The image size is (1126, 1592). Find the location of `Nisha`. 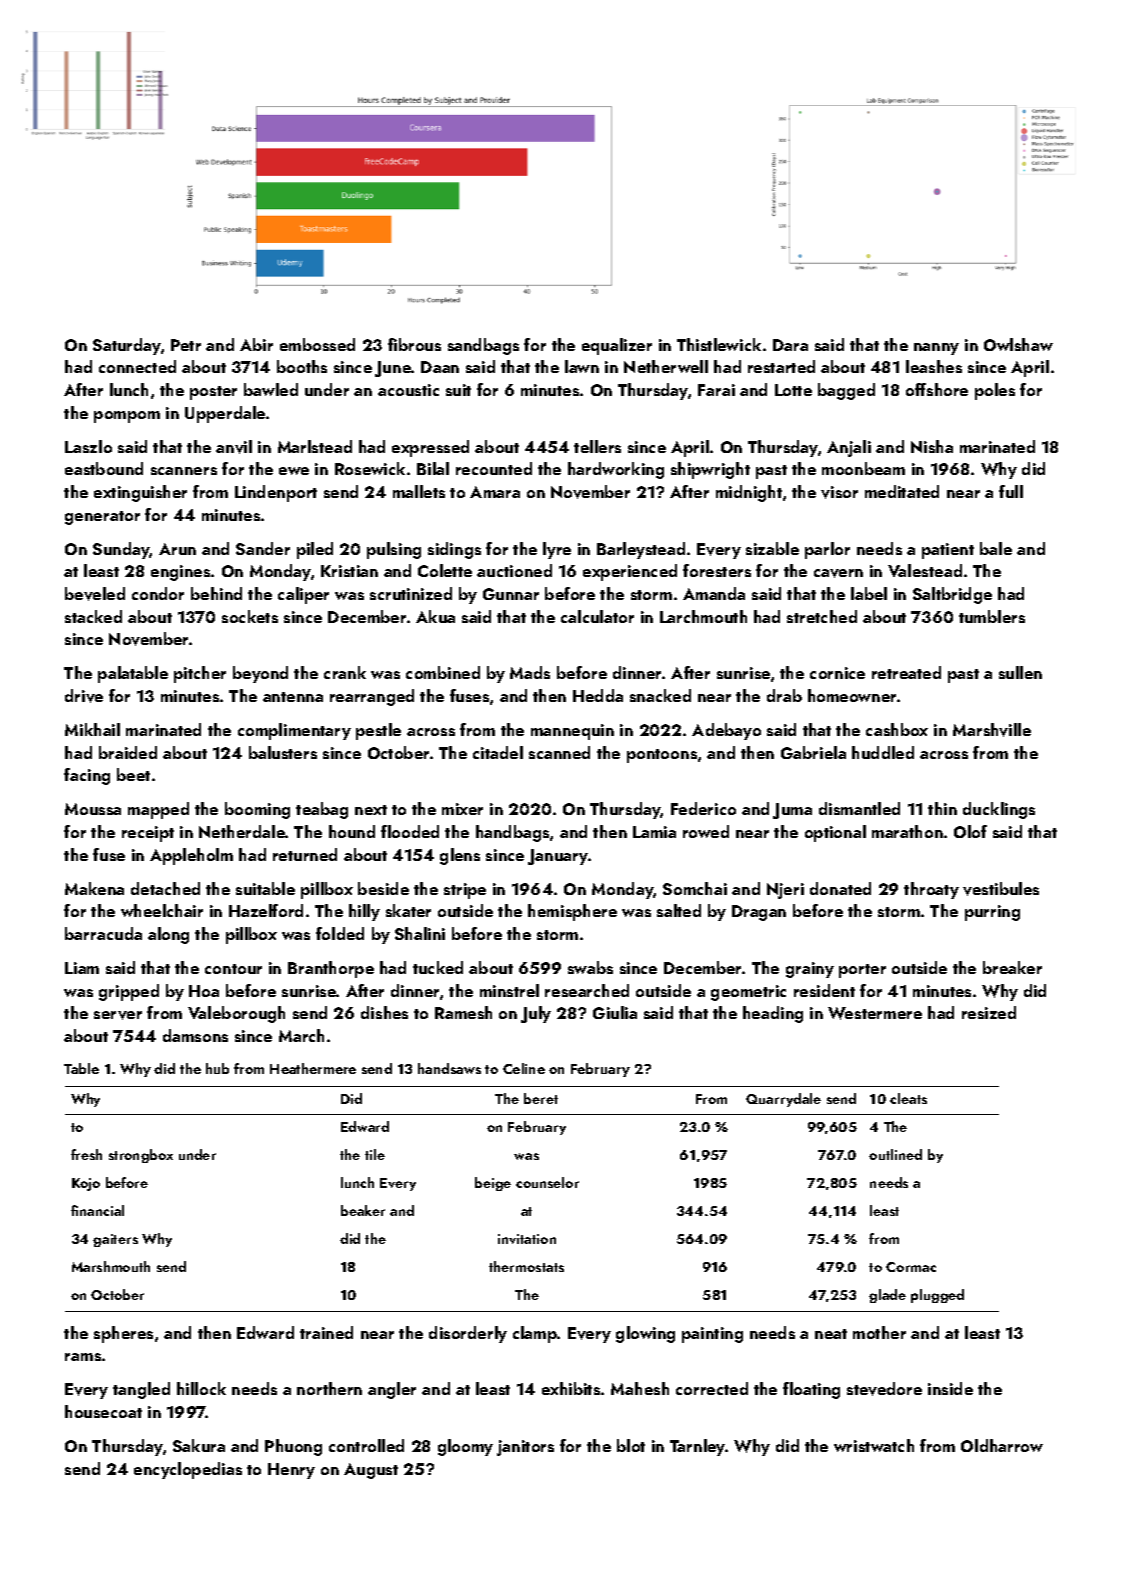

Nisha is located at coordinates (932, 446).
